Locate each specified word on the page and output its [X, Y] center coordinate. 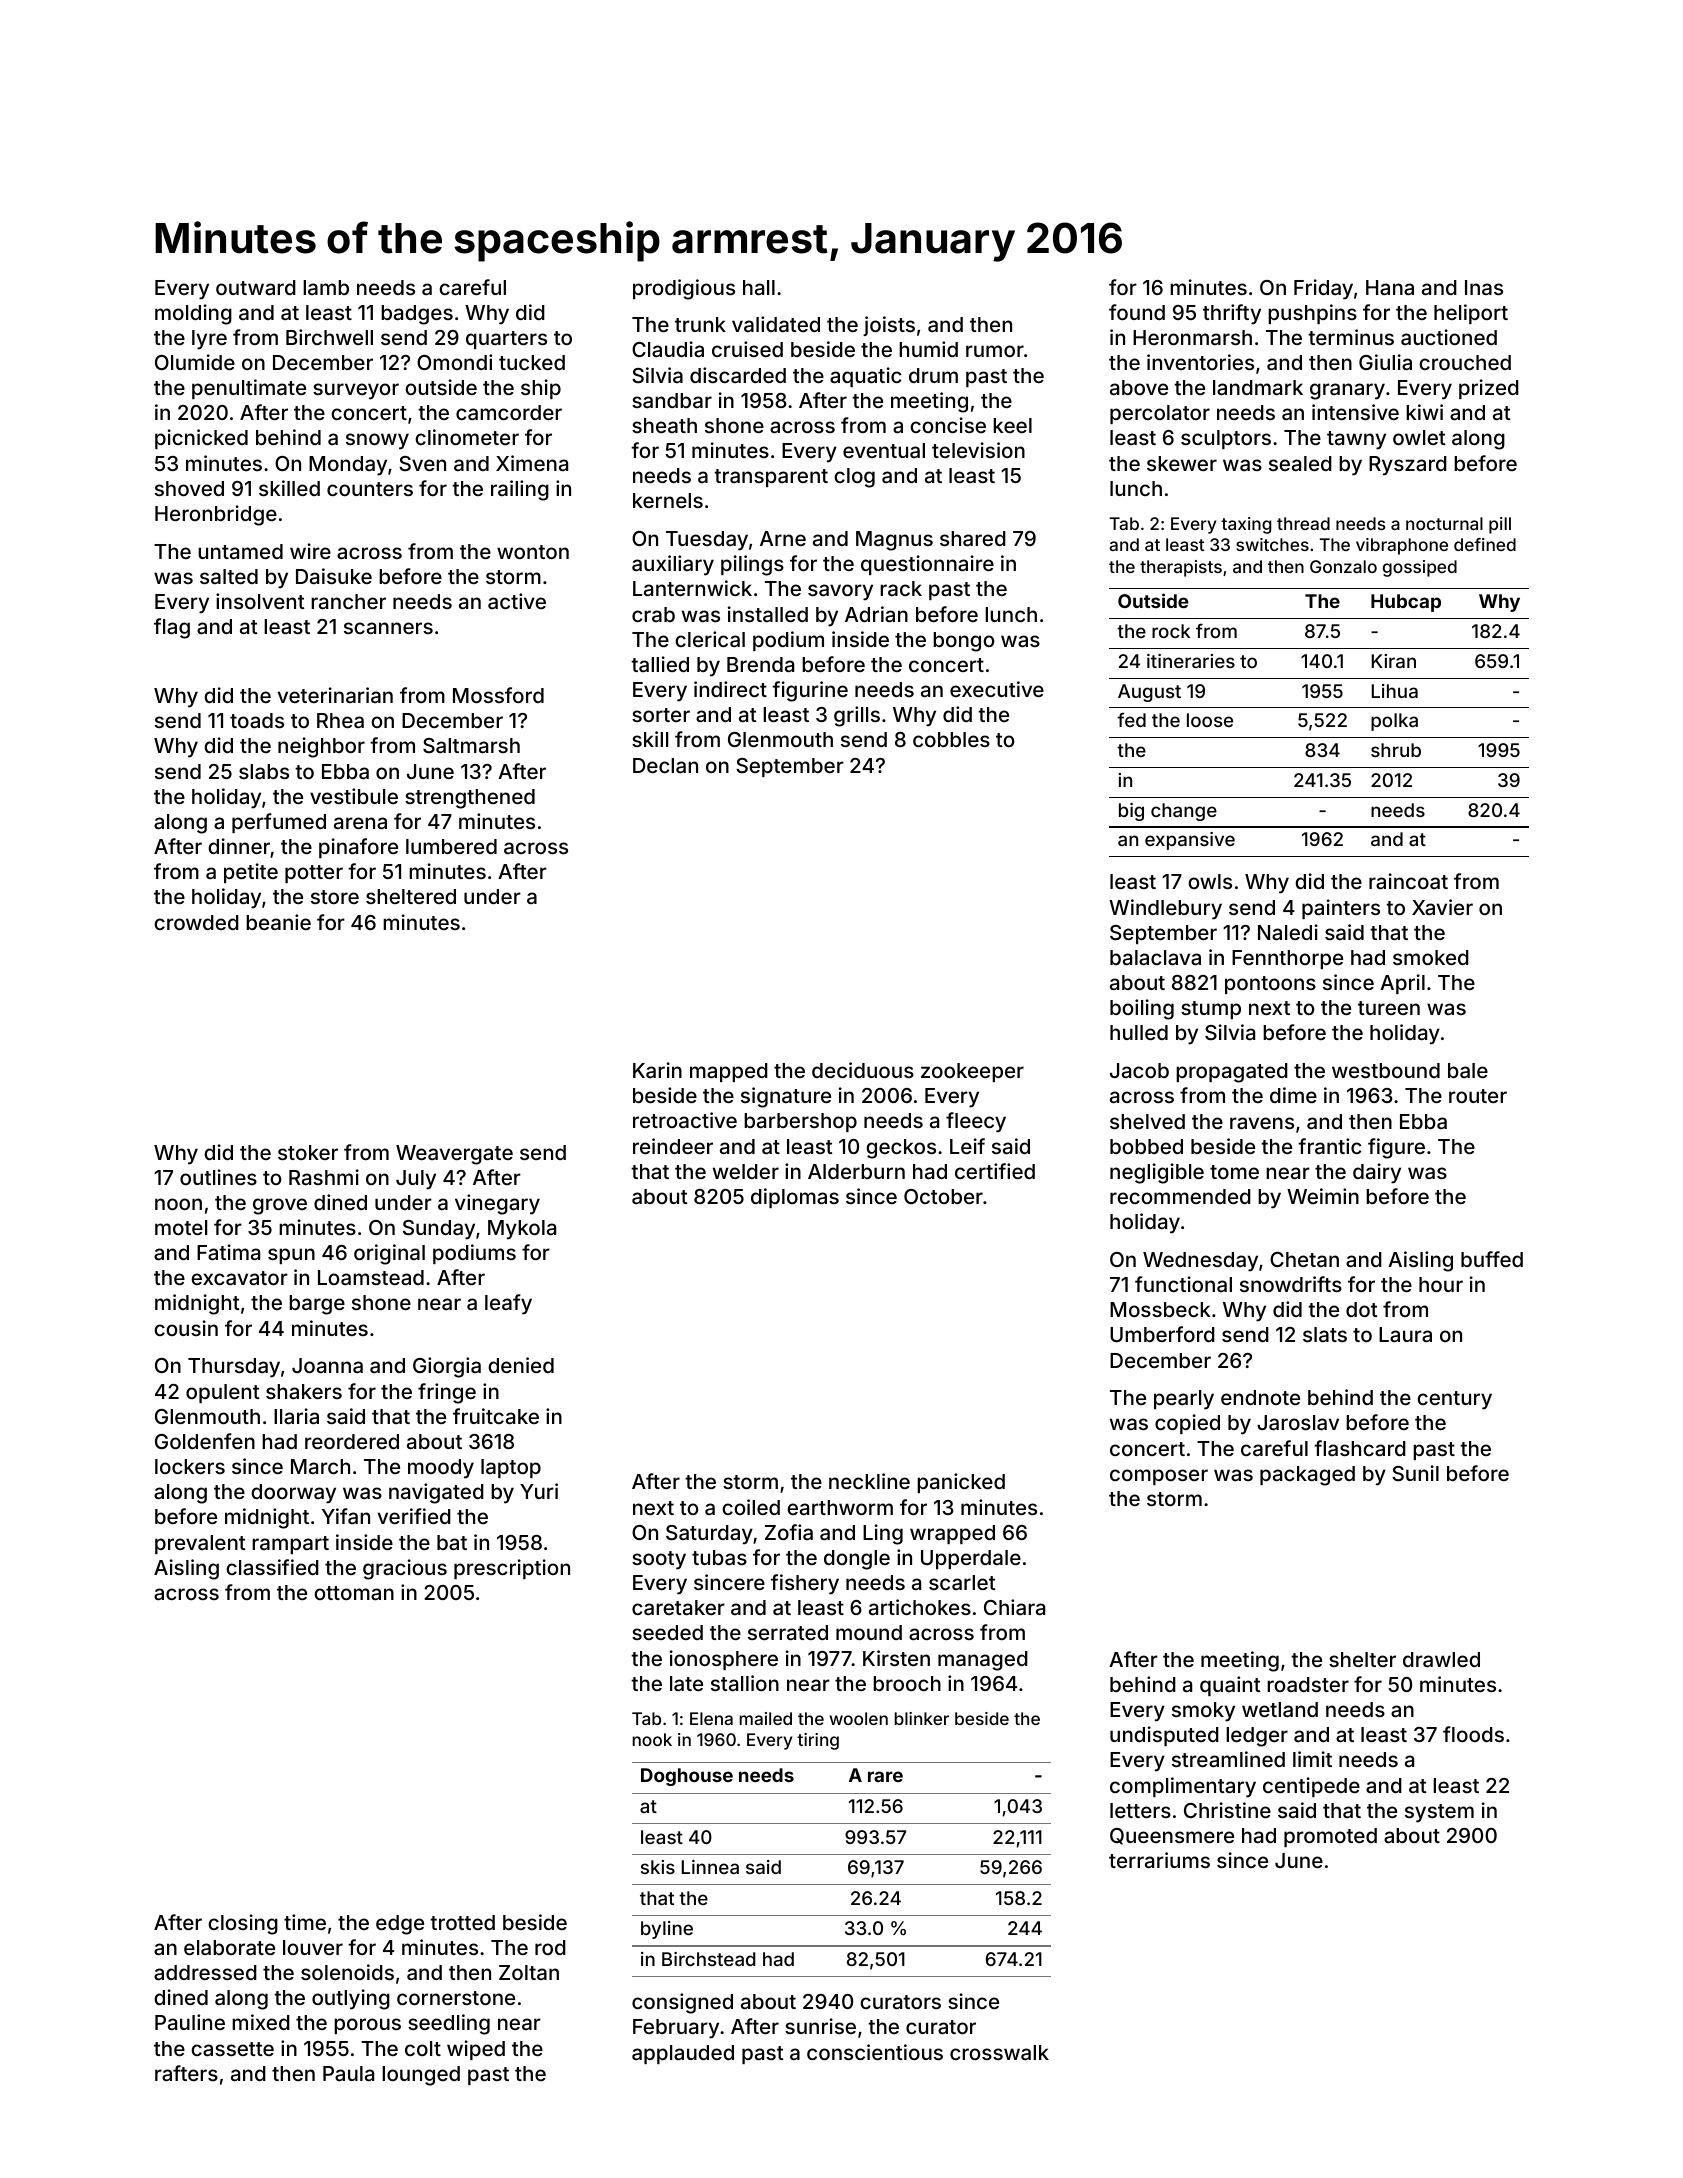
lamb [326, 287]
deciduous [863, 1070]
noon [178, 1204]
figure [1396, 1148]
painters [1341, 909]
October [943, 1196]
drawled [1441, 1659]
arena [360, 823]
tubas [719, 1557]
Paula [348, 2073]
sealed [1300, 463]
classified [272, 1567]
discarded [738, 375]
